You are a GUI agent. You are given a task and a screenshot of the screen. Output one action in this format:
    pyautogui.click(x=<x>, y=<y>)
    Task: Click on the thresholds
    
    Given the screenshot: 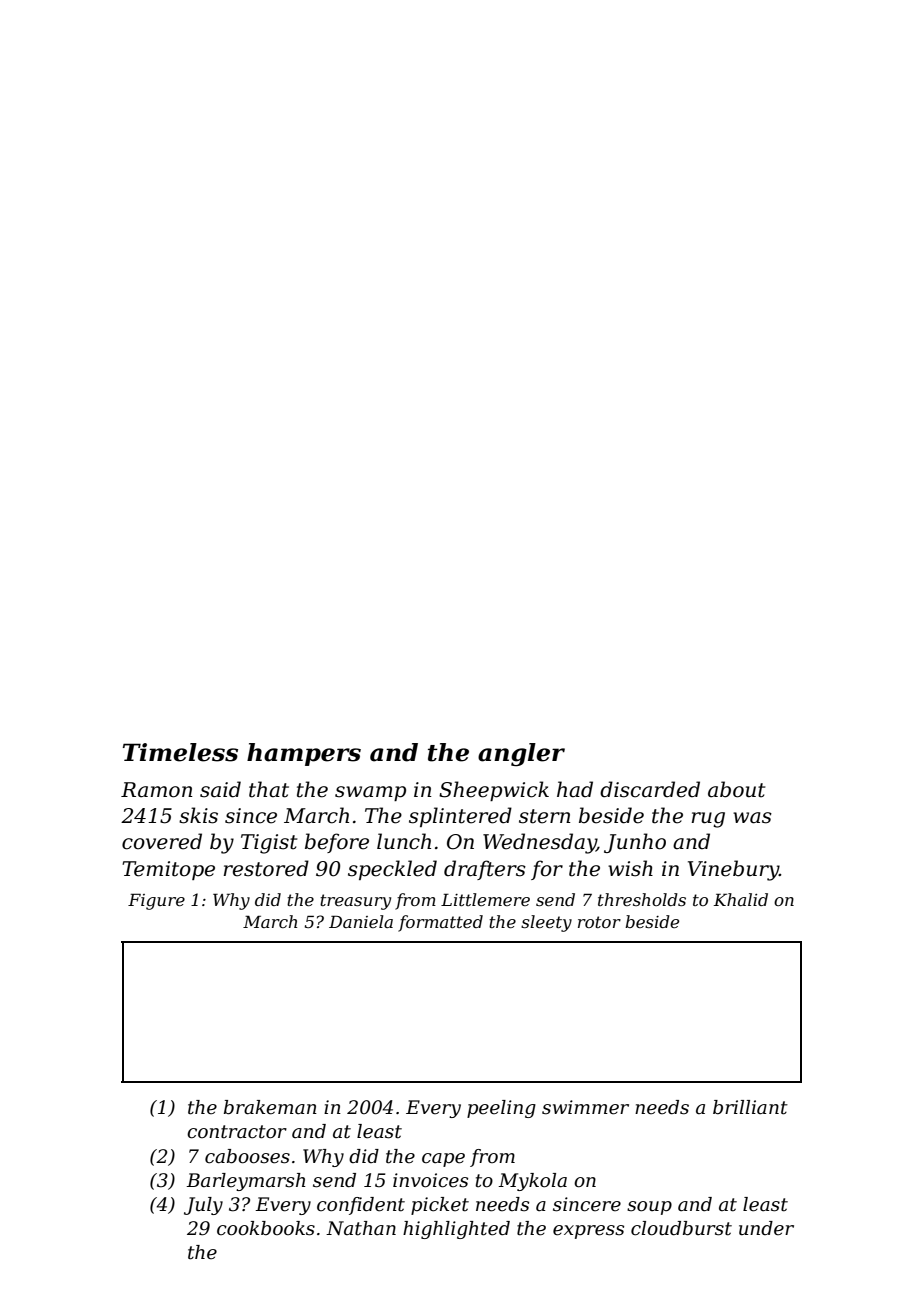 What is the action you would take?
    pyautogui.click(x=642, y=899)
